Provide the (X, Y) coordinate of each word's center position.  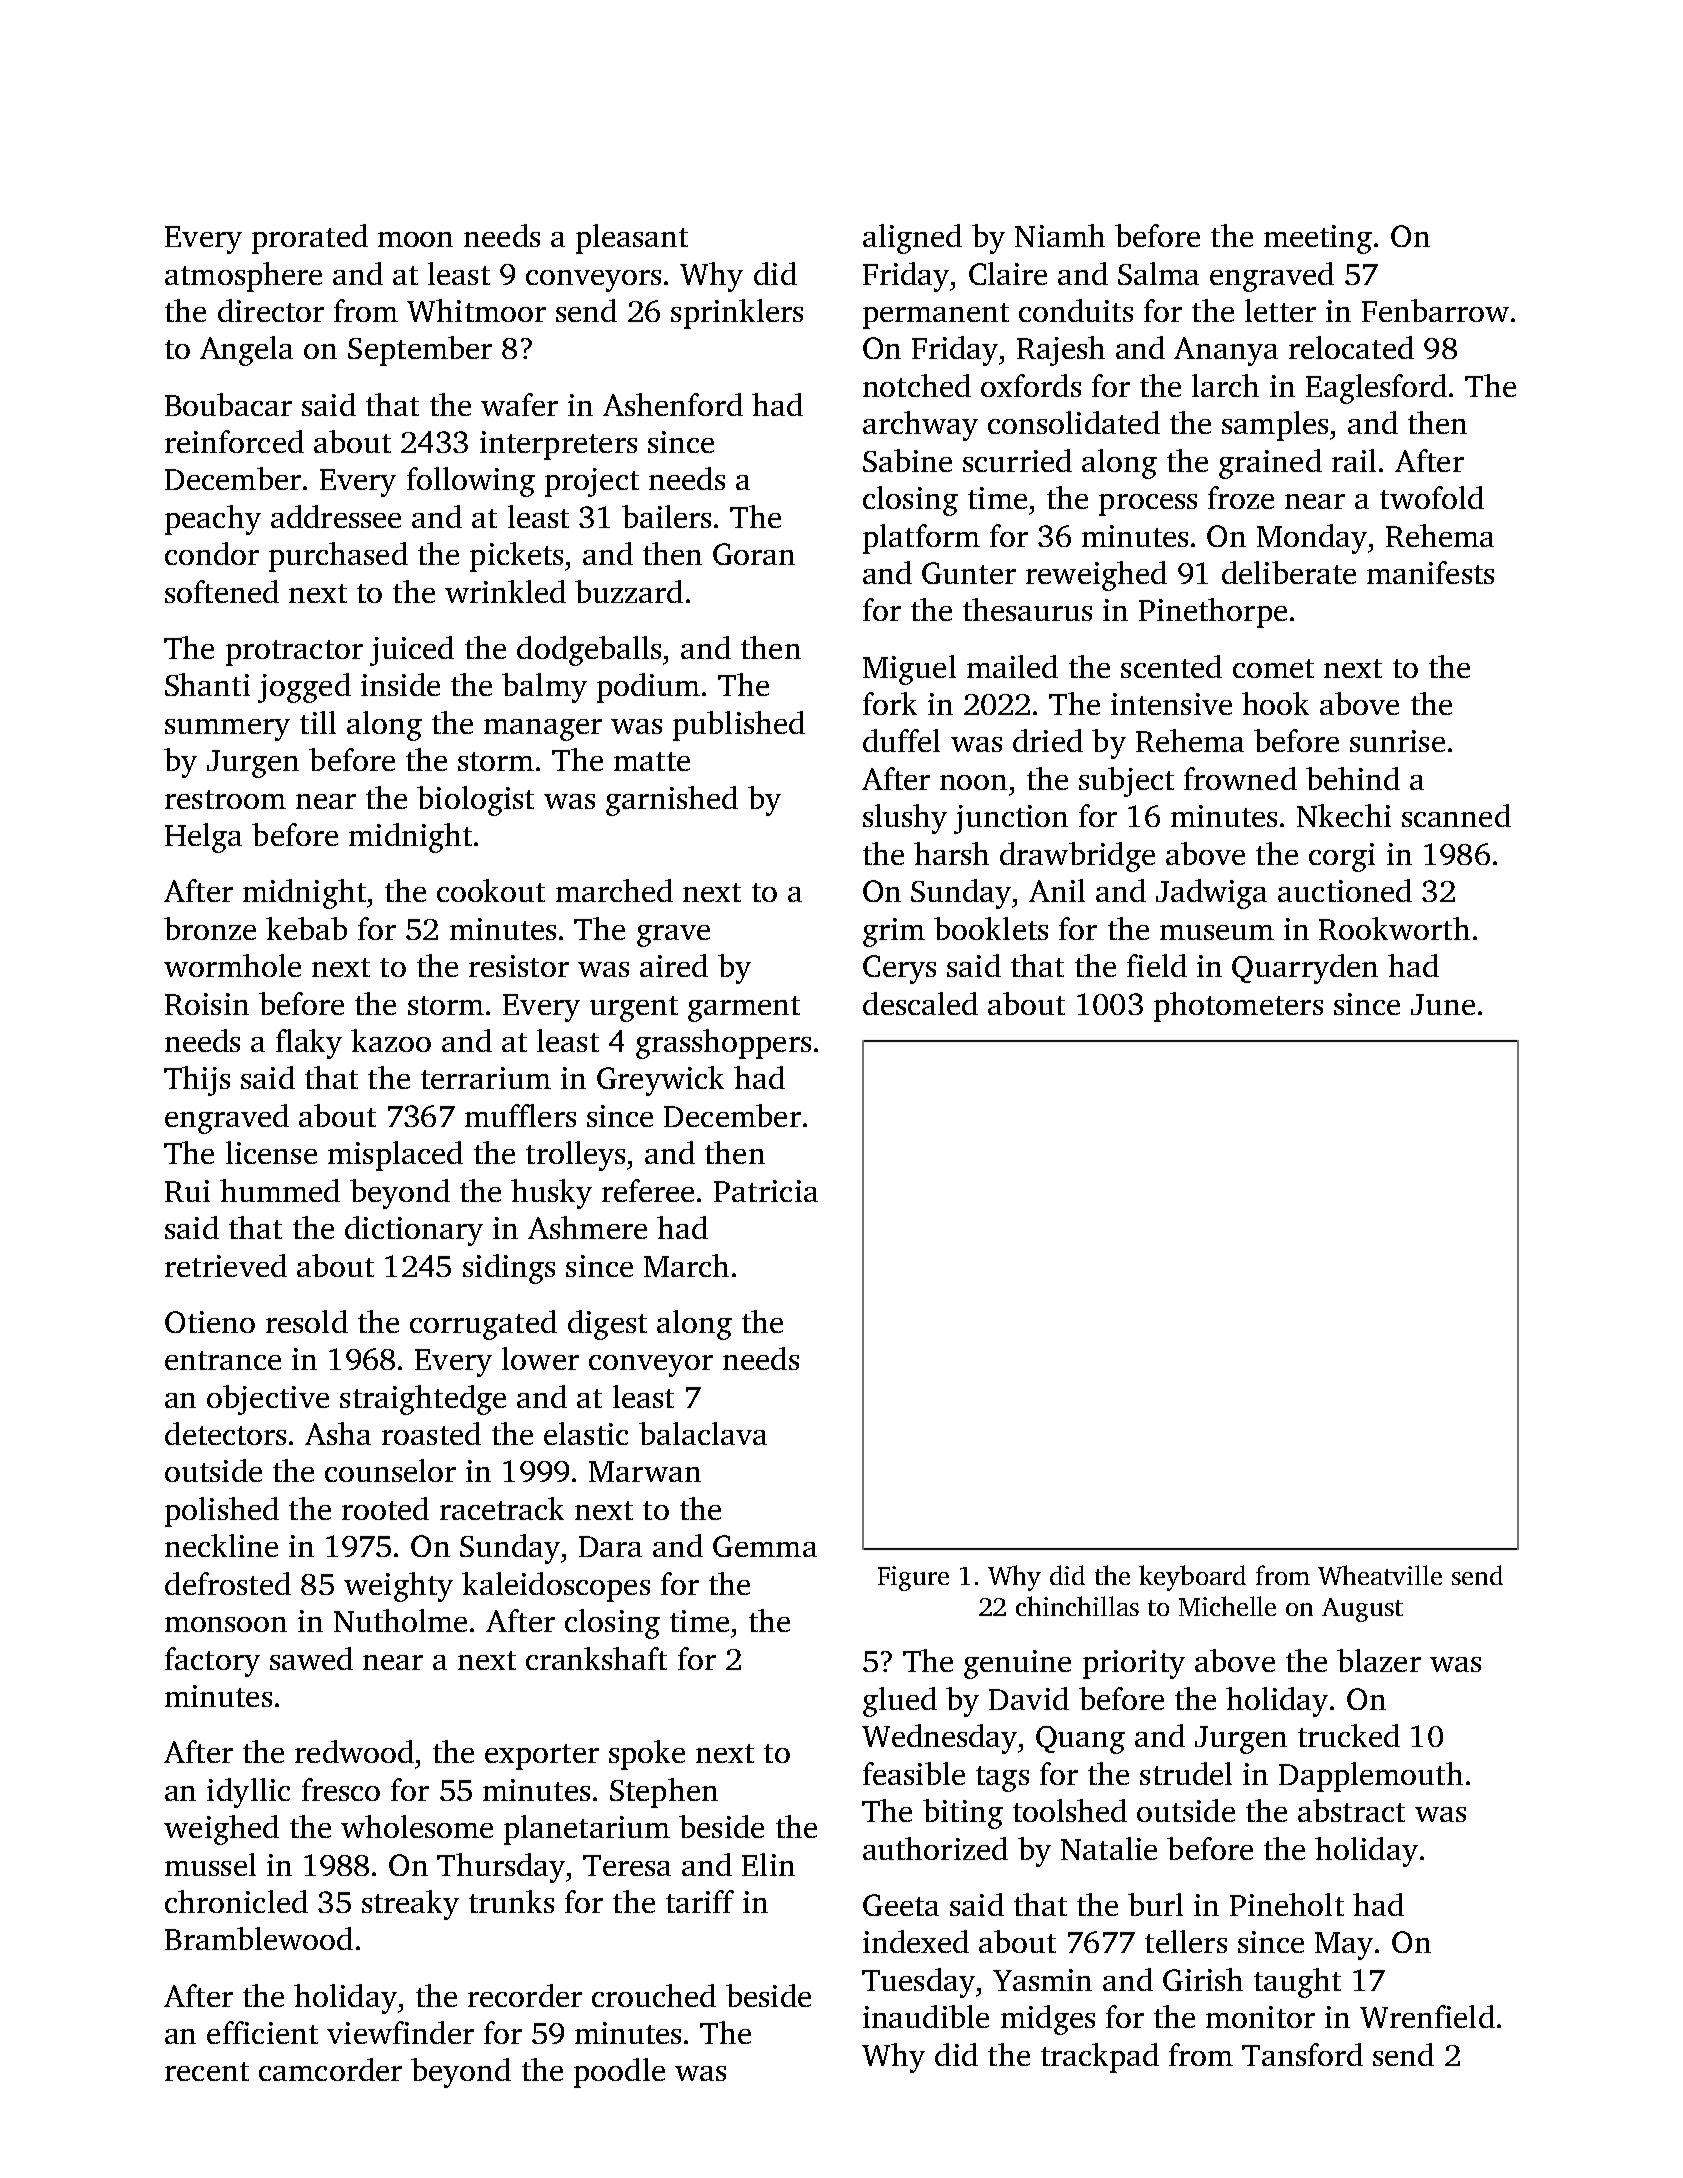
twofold (1432, 497)
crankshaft (596, 1658)
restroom (225, 799)
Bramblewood (259, 1938)
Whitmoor (476, 310)
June (1443, 1004)
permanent (936, 316)
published (739, 726)
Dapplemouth (1371, 1777)
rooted (385, 1508)
